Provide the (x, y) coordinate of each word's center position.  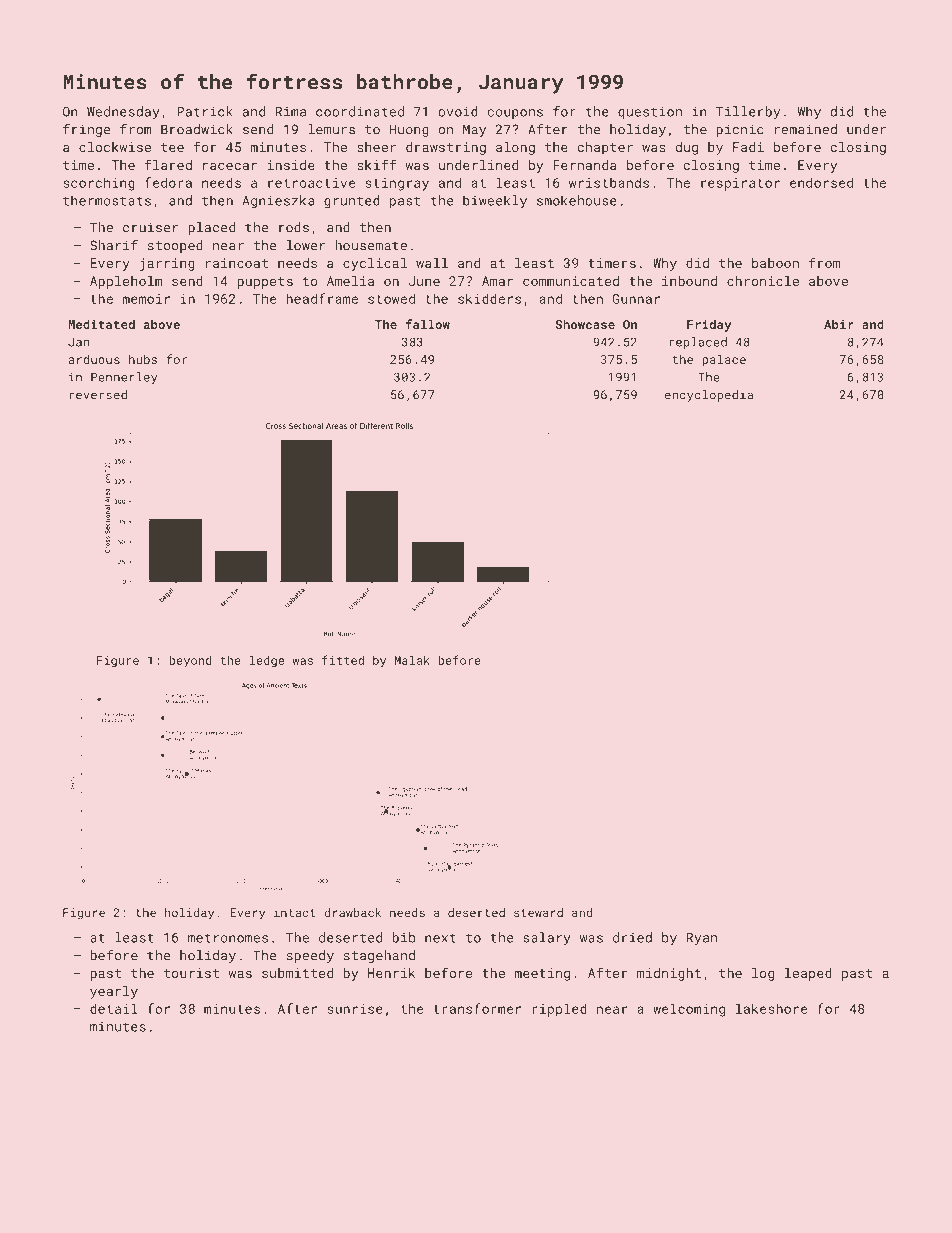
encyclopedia (709, 396)
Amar (497, 281)
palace (724, 360)
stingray (397, 184)
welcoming (689, 1010)
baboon (775, 263)
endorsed (821, 182)
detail (114, 1008)
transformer (477, 1008)
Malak (412, 660)
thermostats (107, 200)
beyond (190, 661)
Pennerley (124, 378)
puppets (265, 283)
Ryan (701, 939)
